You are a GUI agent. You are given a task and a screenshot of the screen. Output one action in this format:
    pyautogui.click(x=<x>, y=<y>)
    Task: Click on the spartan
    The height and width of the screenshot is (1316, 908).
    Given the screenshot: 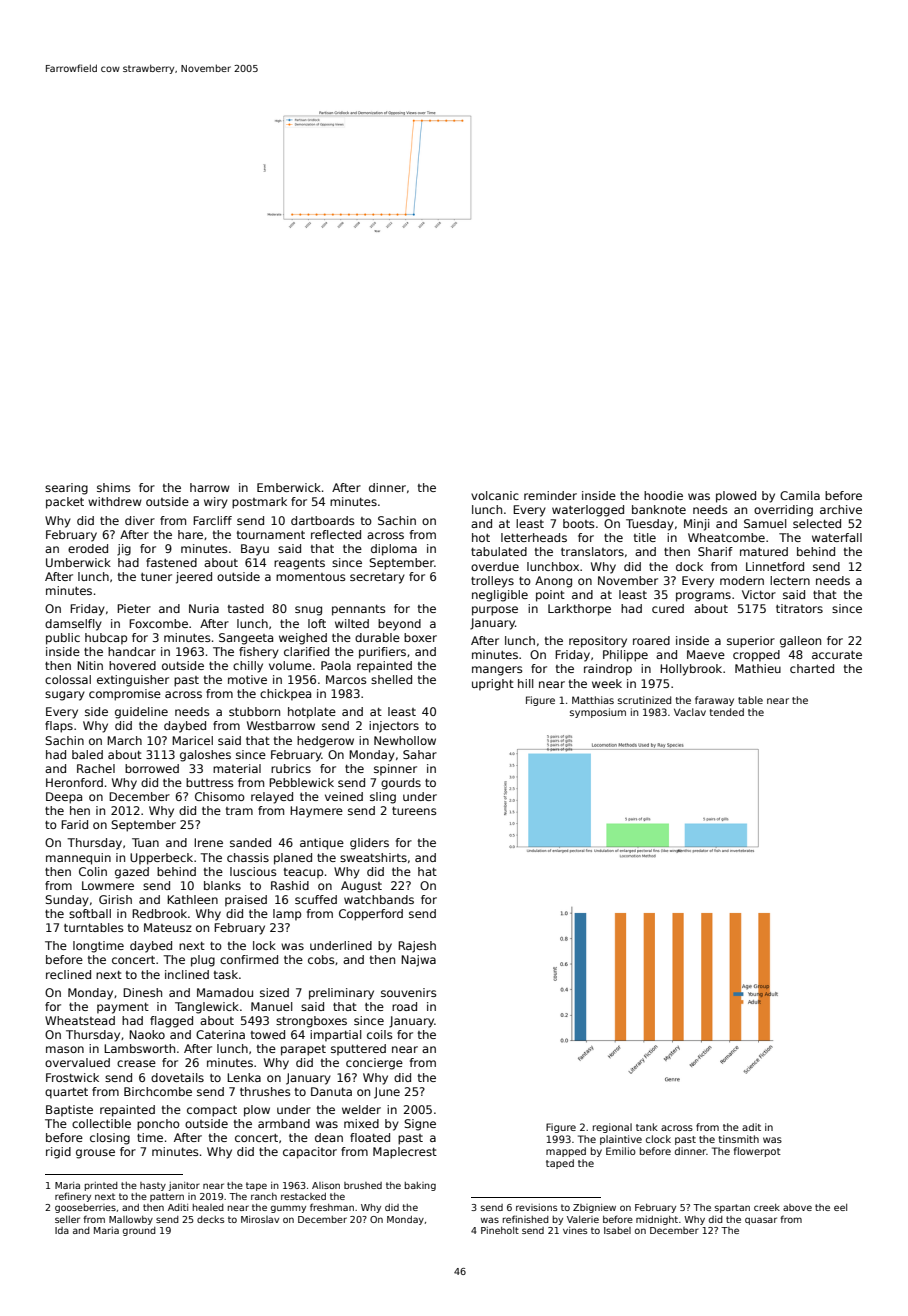 What is the action you would take?
    pyautogui.click(x=732, y=1208)
